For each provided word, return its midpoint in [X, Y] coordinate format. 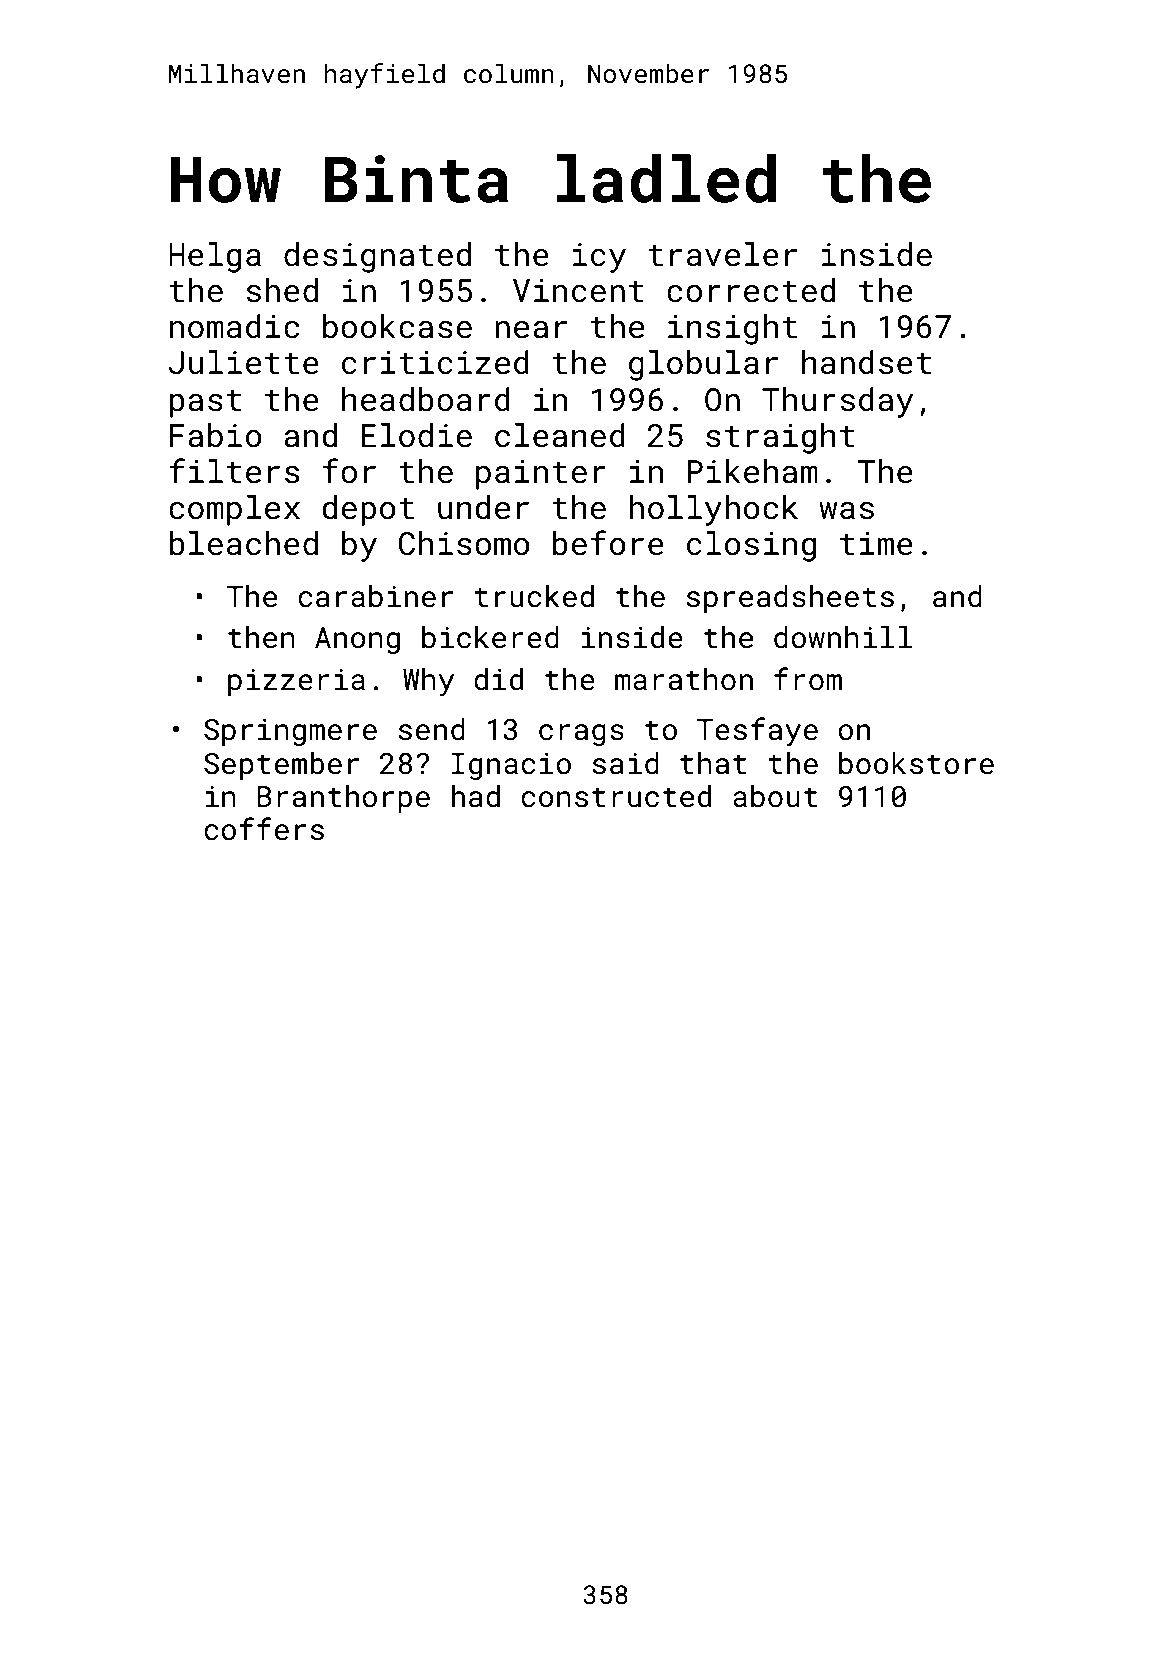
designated [377, 257]
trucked [534, 596]
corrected [751, 290]
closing [751, 546]
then [261, 637]
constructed [616, 796]
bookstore [916, 763]
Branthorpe [343, 799]
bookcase [397, 326]
